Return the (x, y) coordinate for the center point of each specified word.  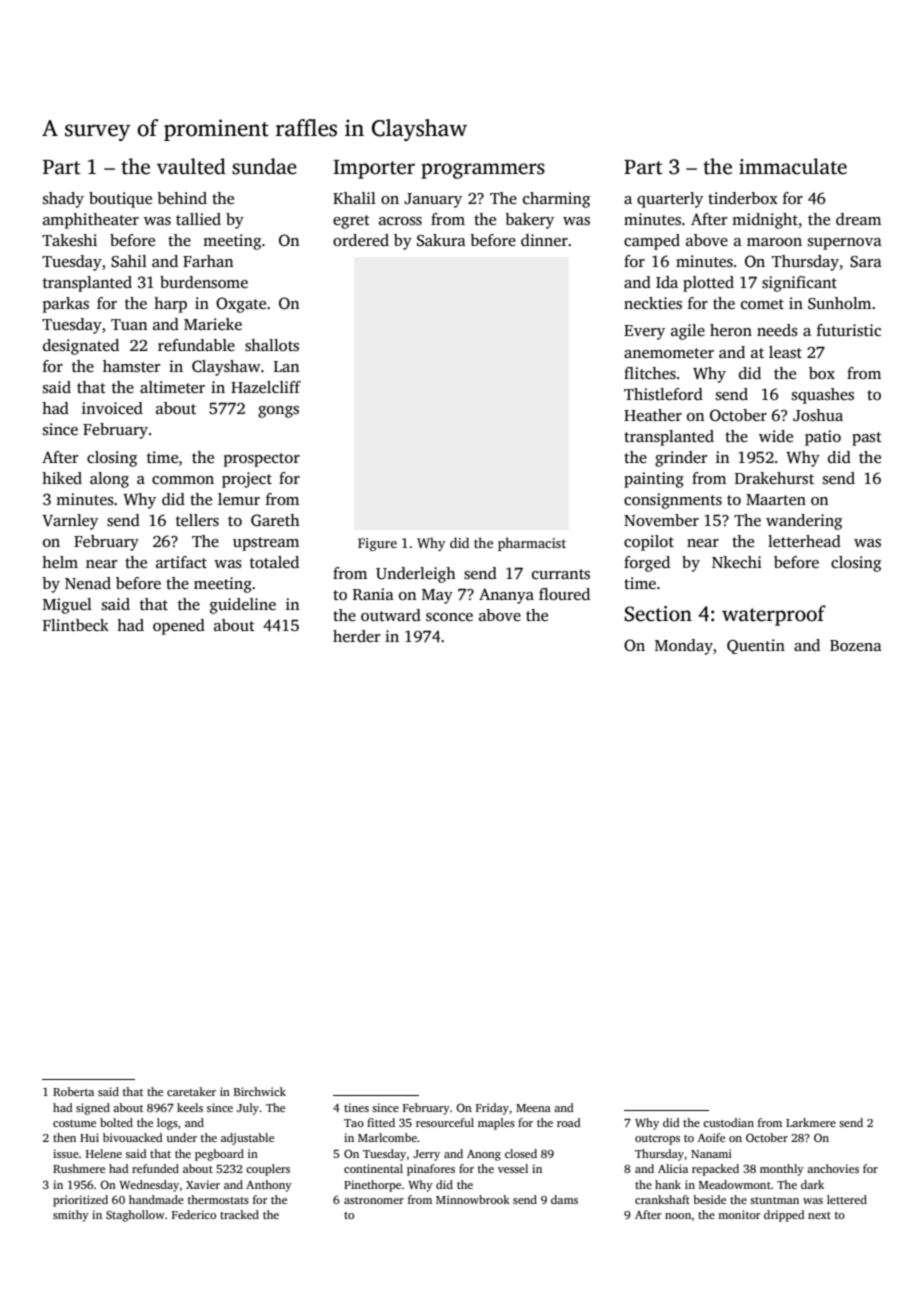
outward (391, 615)
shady (63, 200)
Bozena (856, 645)
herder (357, 636)
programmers (483, 171)
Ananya (506, 596)
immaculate (793, 166)
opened (179, 627)
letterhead (804, 541)
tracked (239, 1214)
